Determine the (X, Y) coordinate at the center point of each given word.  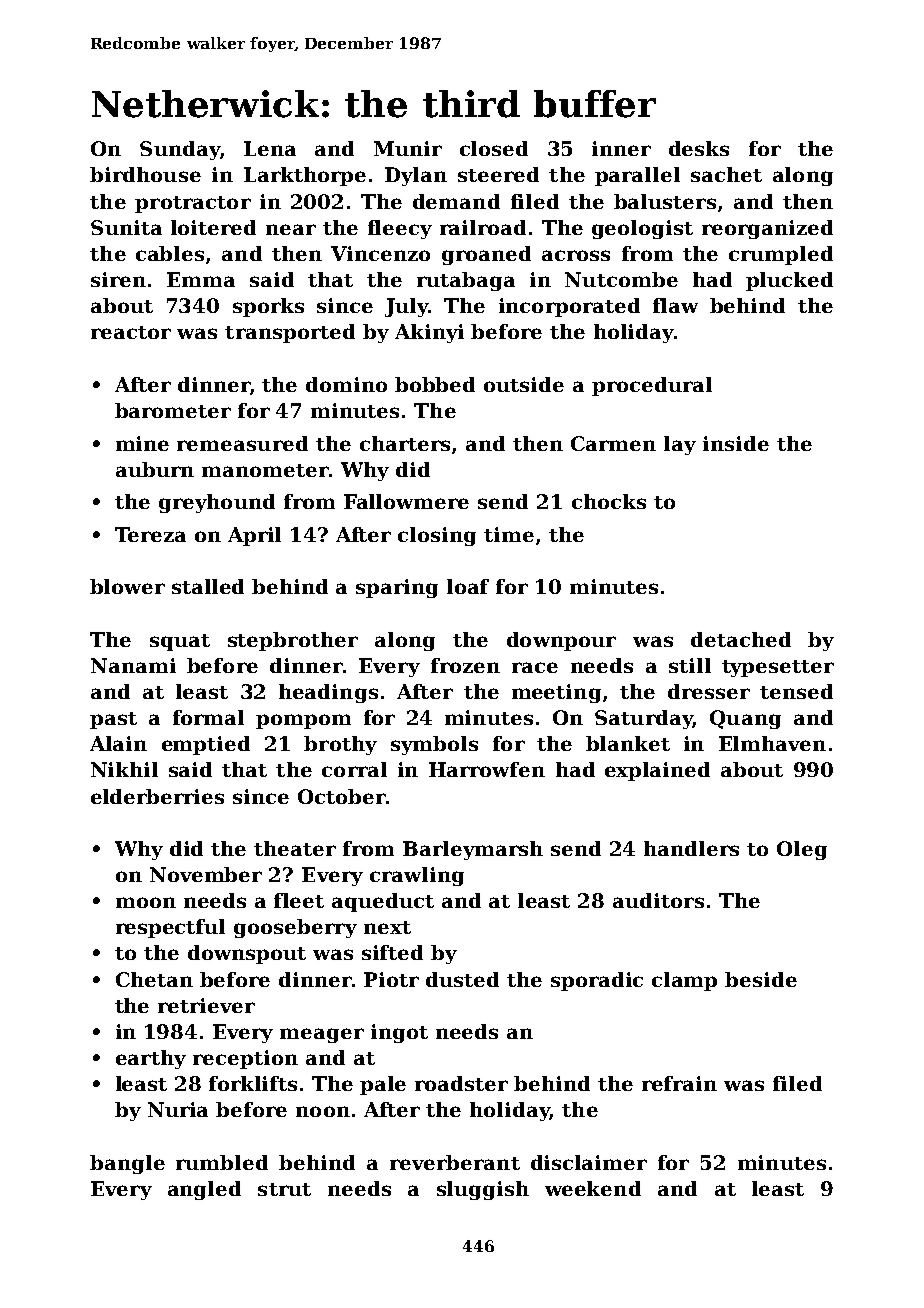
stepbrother (293, 641)
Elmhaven (772, 743)
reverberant (455, 1162)
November (206, 874)
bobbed (435, 384)
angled (204, 1190)
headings (328, 693)
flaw (675, 305)
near (291, 229)
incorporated (569, 307)
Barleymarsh (473, 850)
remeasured (242, 443)
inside (736, 443)
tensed (796, 691)
